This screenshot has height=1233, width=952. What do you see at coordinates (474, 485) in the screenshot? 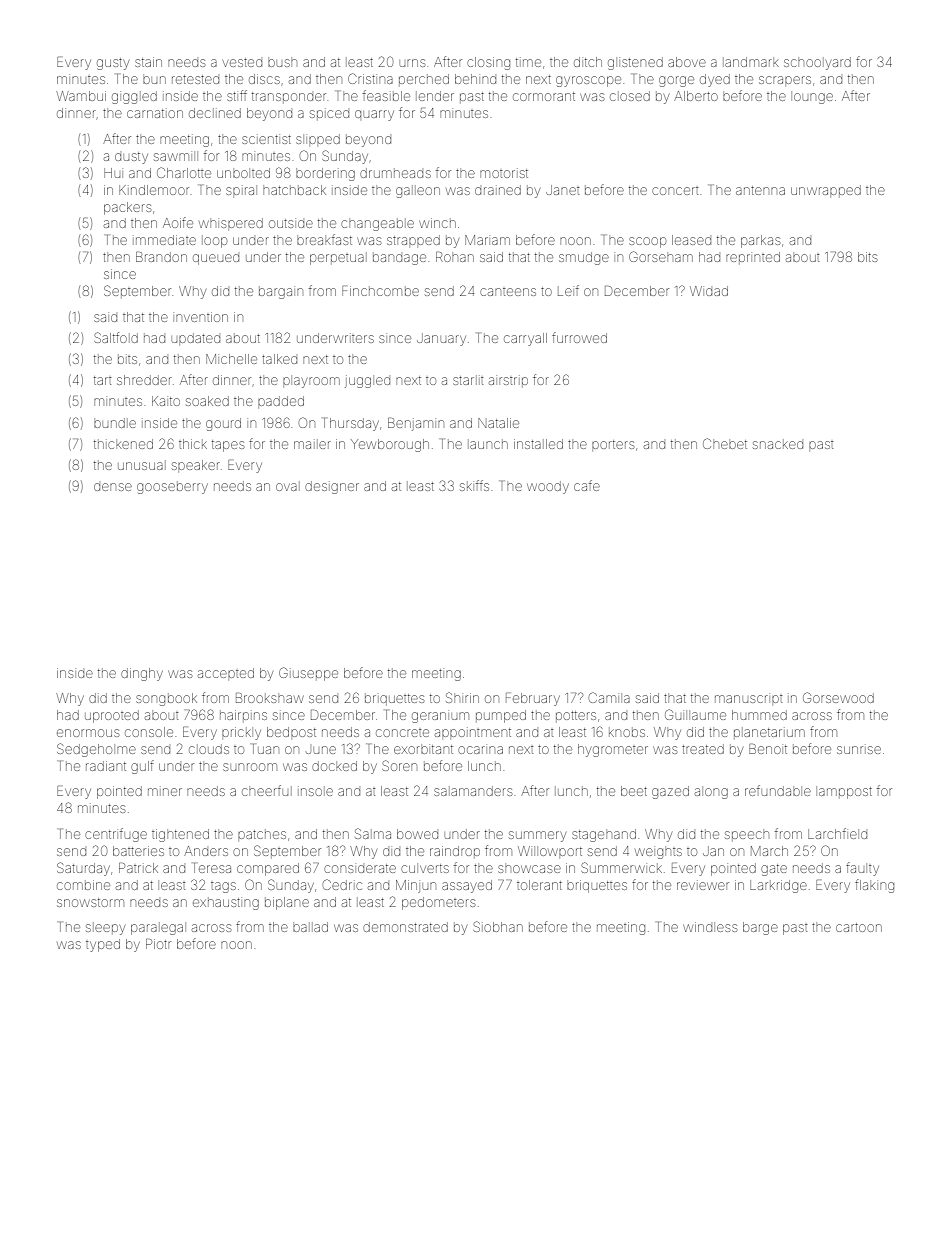
I see `skiffs` at bounding box center [474, 485].
